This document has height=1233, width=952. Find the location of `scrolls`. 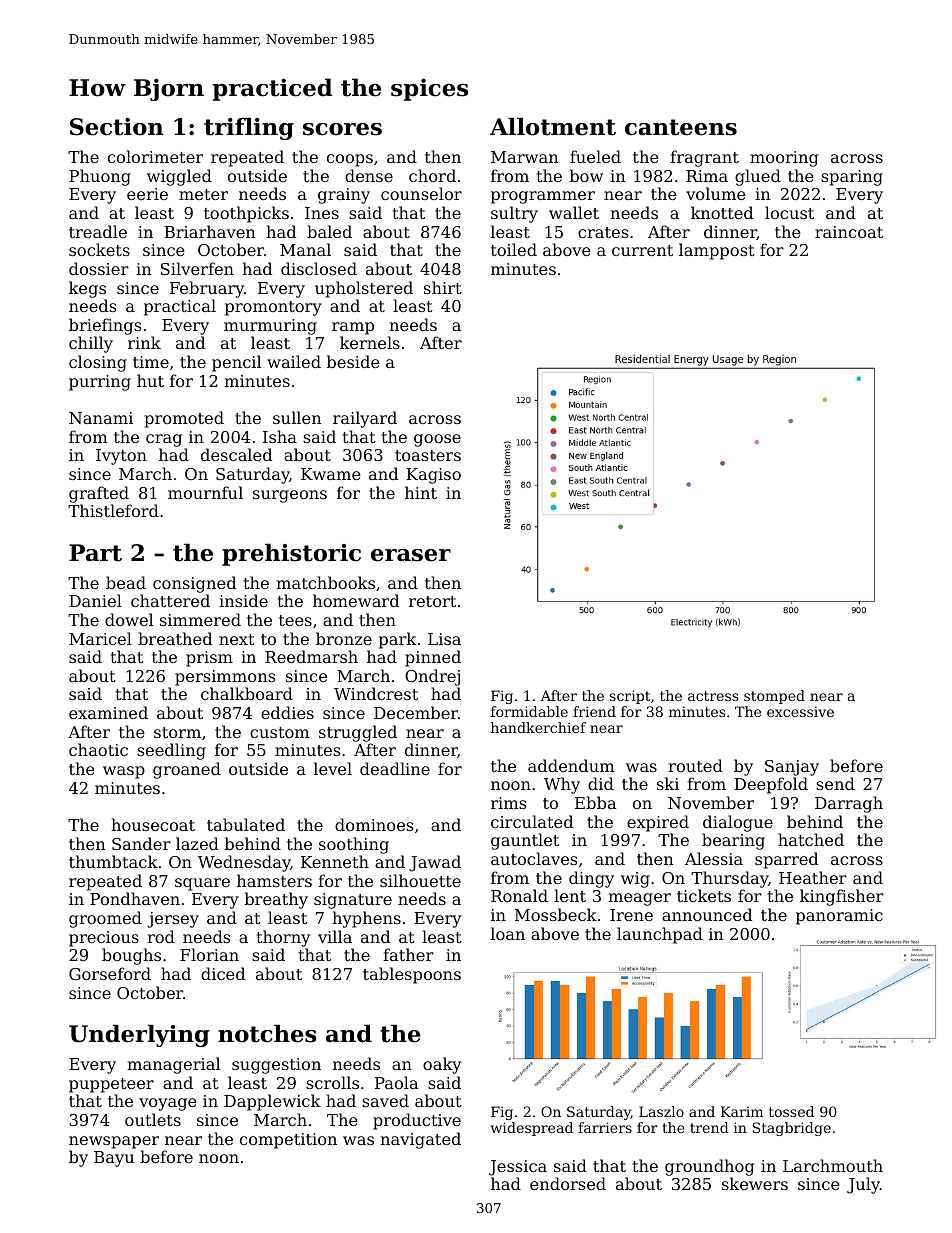

scrolls is located at coordinates (332, 1082).
